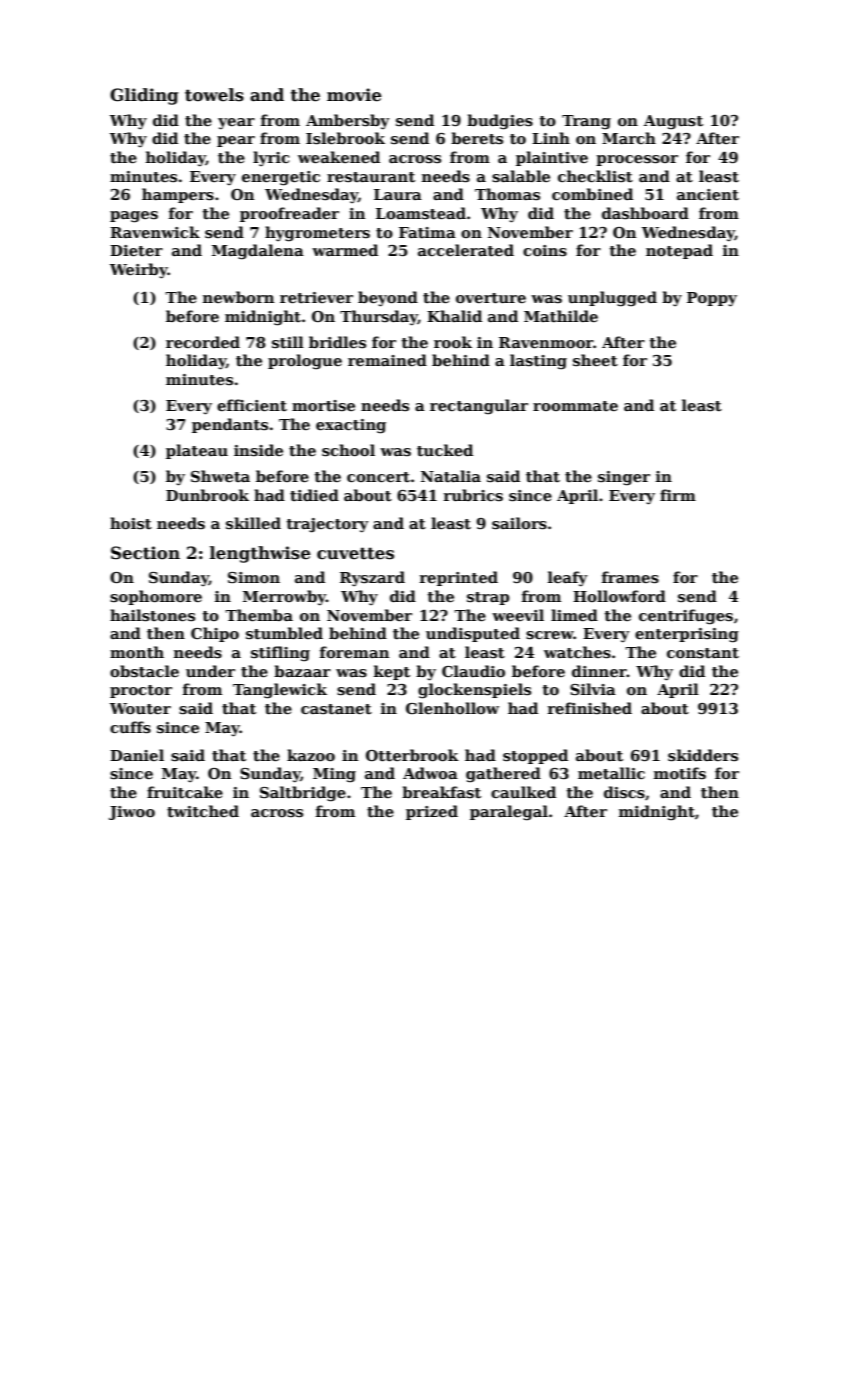 The width and height of the image is (849, 1400). I want to click on undisputed, so click(473, 634).
